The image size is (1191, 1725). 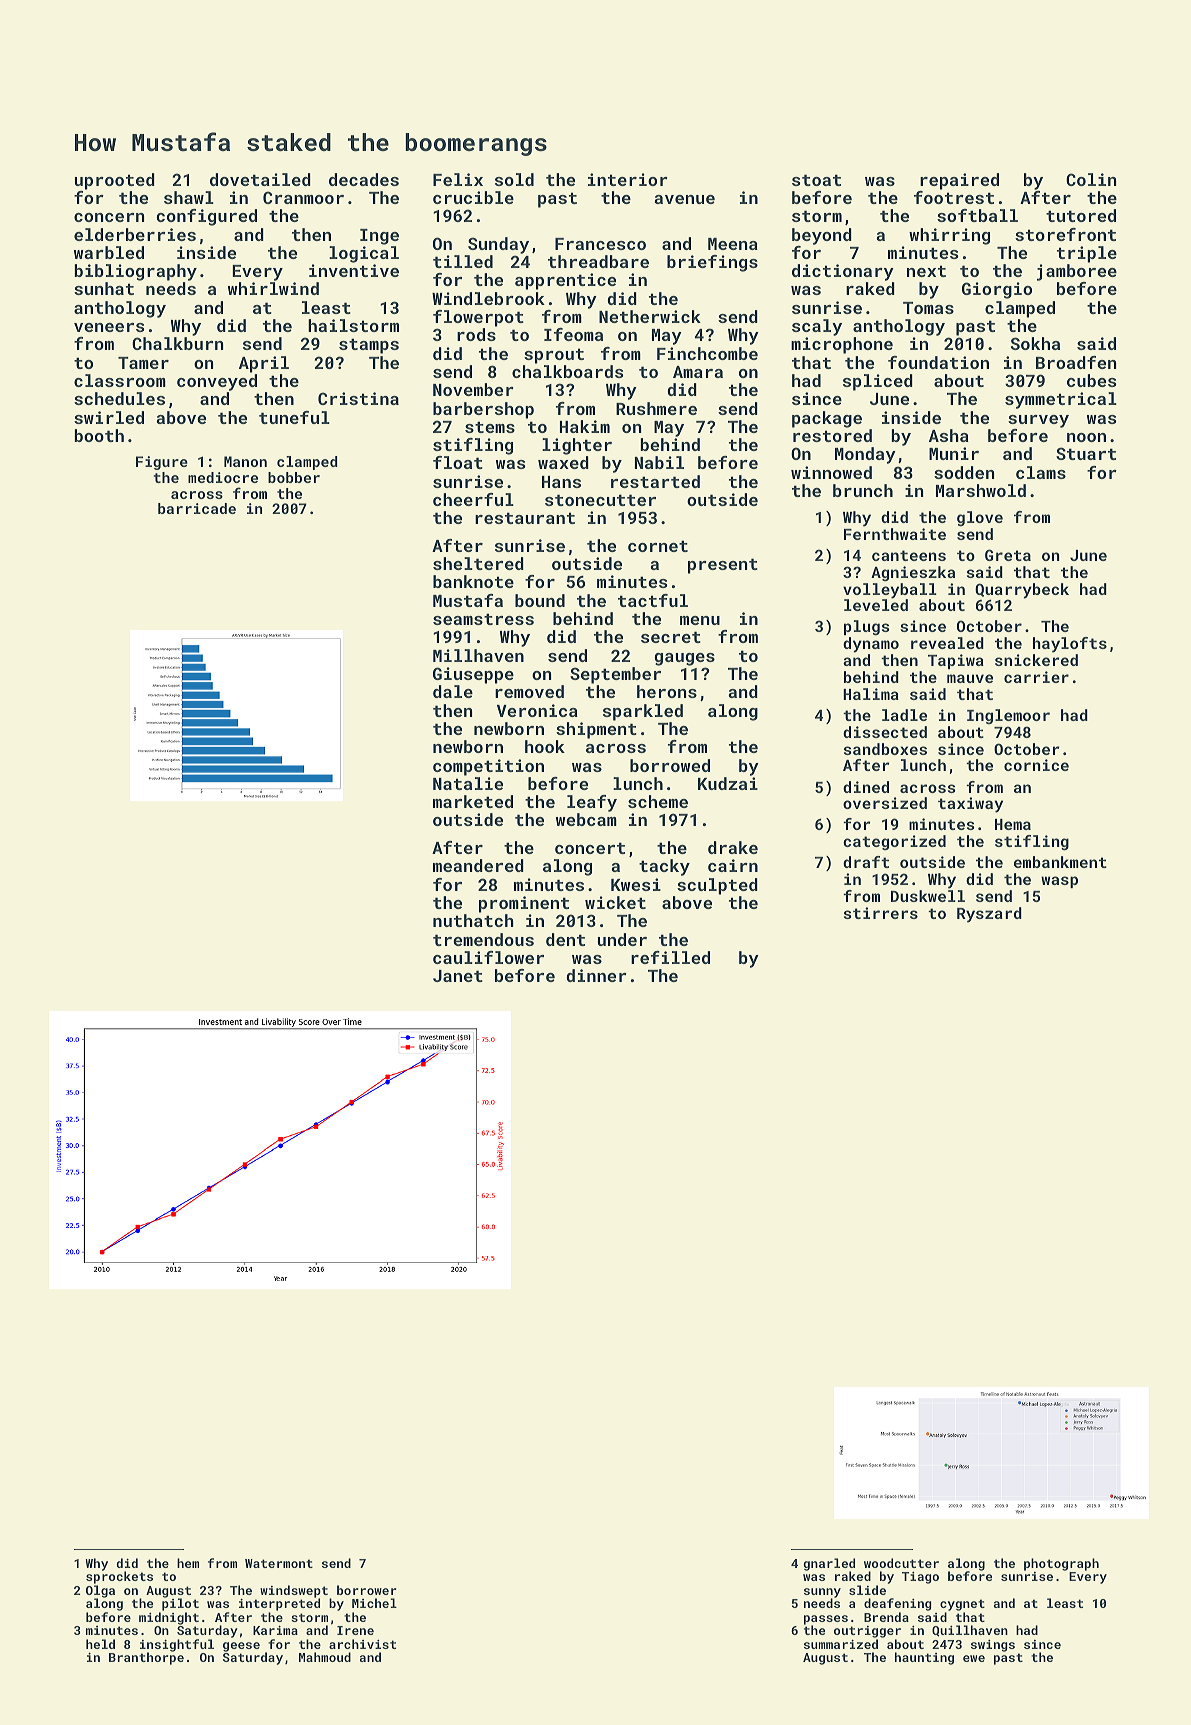 What do you see at coordinates (733, 847) in the screenshot?
I see `drake` at bounding box center [733, 847].
